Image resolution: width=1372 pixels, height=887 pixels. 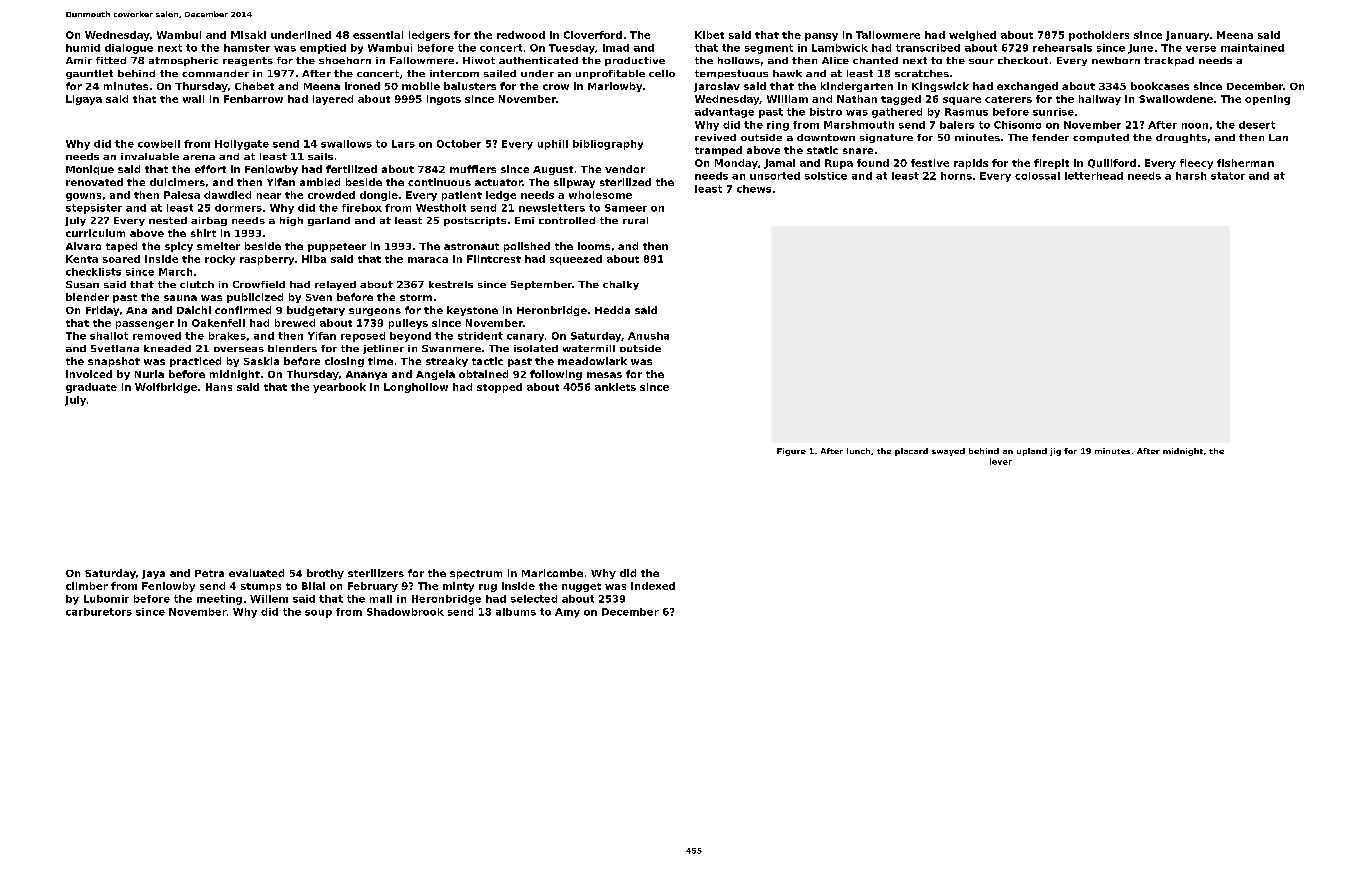 What do you see at coordinates (1055, 452) in the image?
I see `jig` at bounding box center [1055, 452].
